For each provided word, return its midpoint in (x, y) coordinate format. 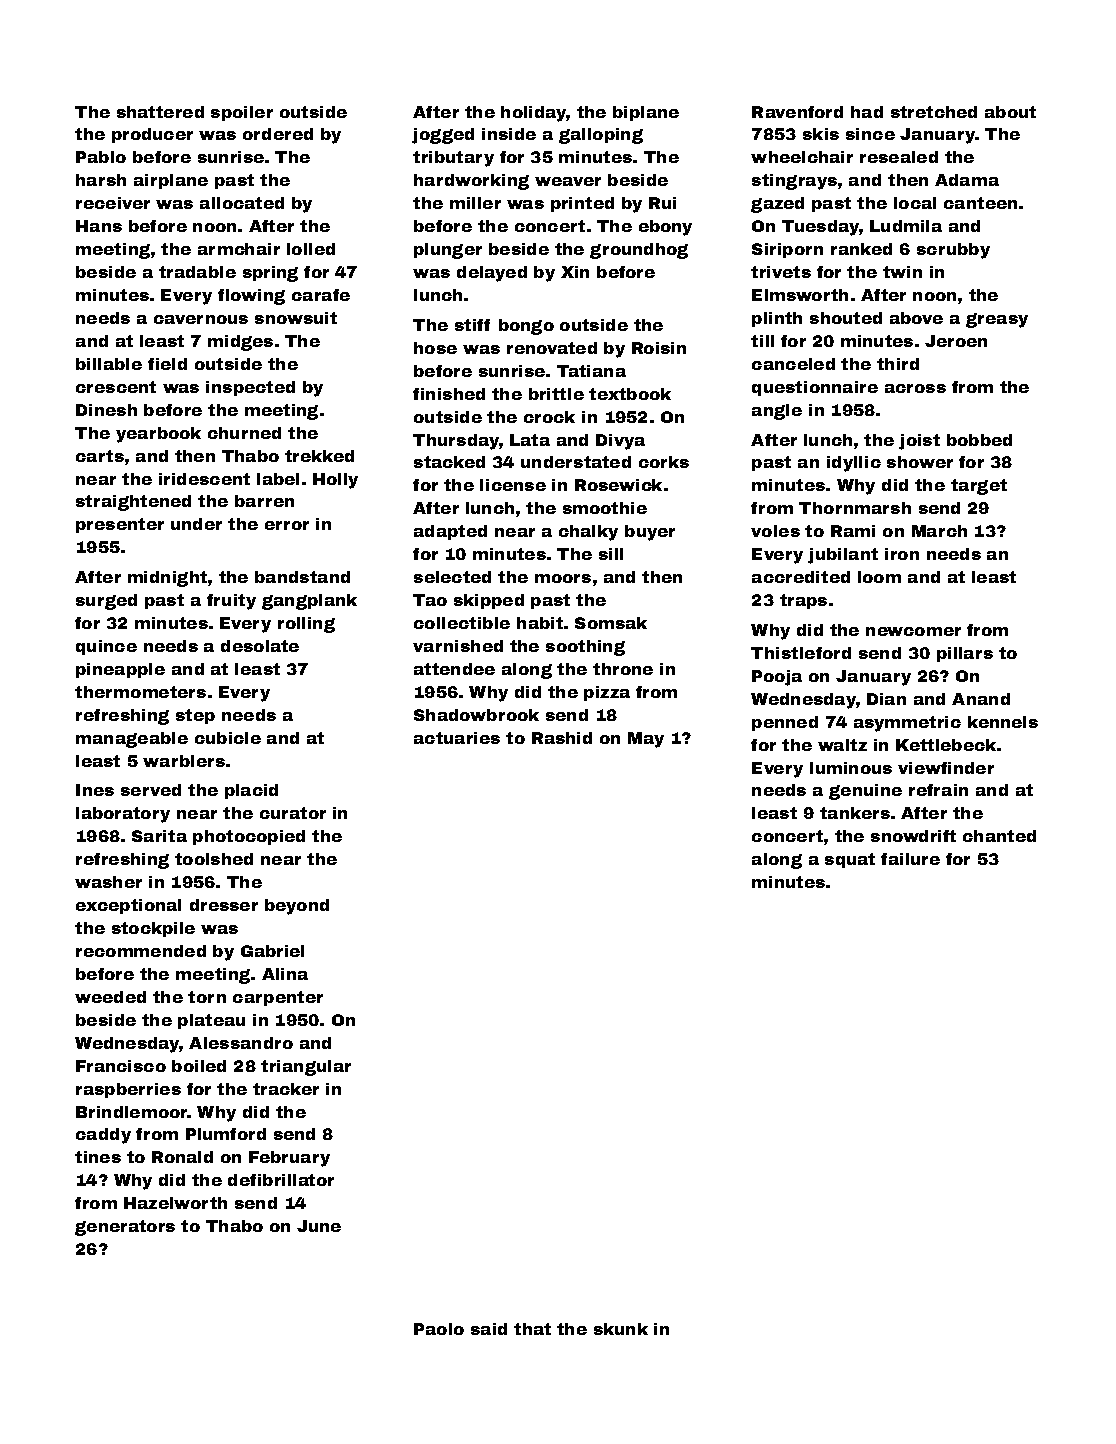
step (195, 716)
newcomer (913, 631)
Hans (99, 226)
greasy (997, 320)
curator (293, 813)
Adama (967, 180)
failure (910, 859)
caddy (103, 1136)
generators (125, 1228)
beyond (297, 907)
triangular (306, 1068)
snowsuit (296, 318)
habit (540, 623)
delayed (492, 274)
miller (475, 203)
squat (850, 860)
